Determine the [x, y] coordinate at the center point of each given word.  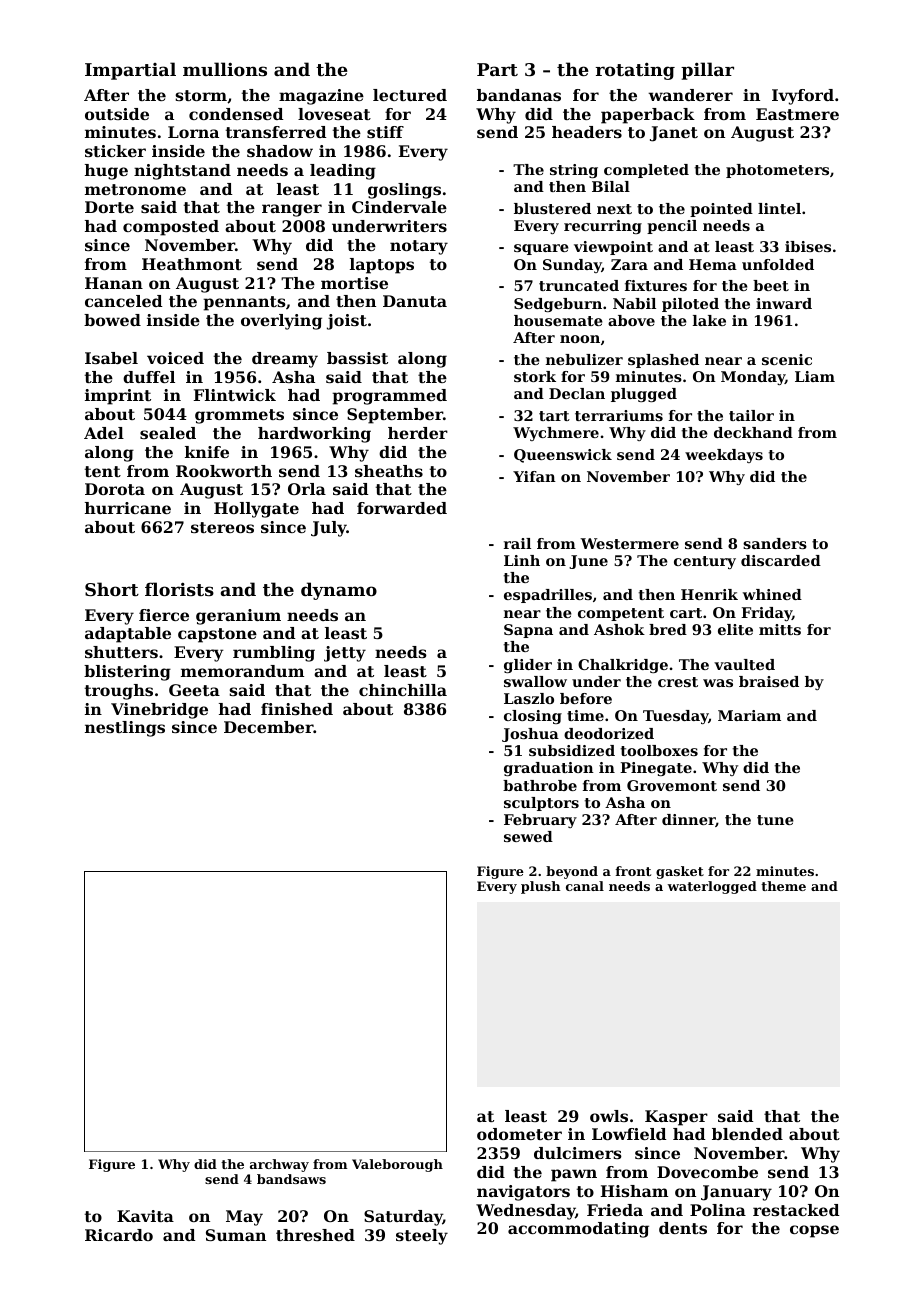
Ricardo [119, 1235]
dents [683, 1228]
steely [422, 1237]
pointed [721, 210]
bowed [112, 320]
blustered [552, 208]
